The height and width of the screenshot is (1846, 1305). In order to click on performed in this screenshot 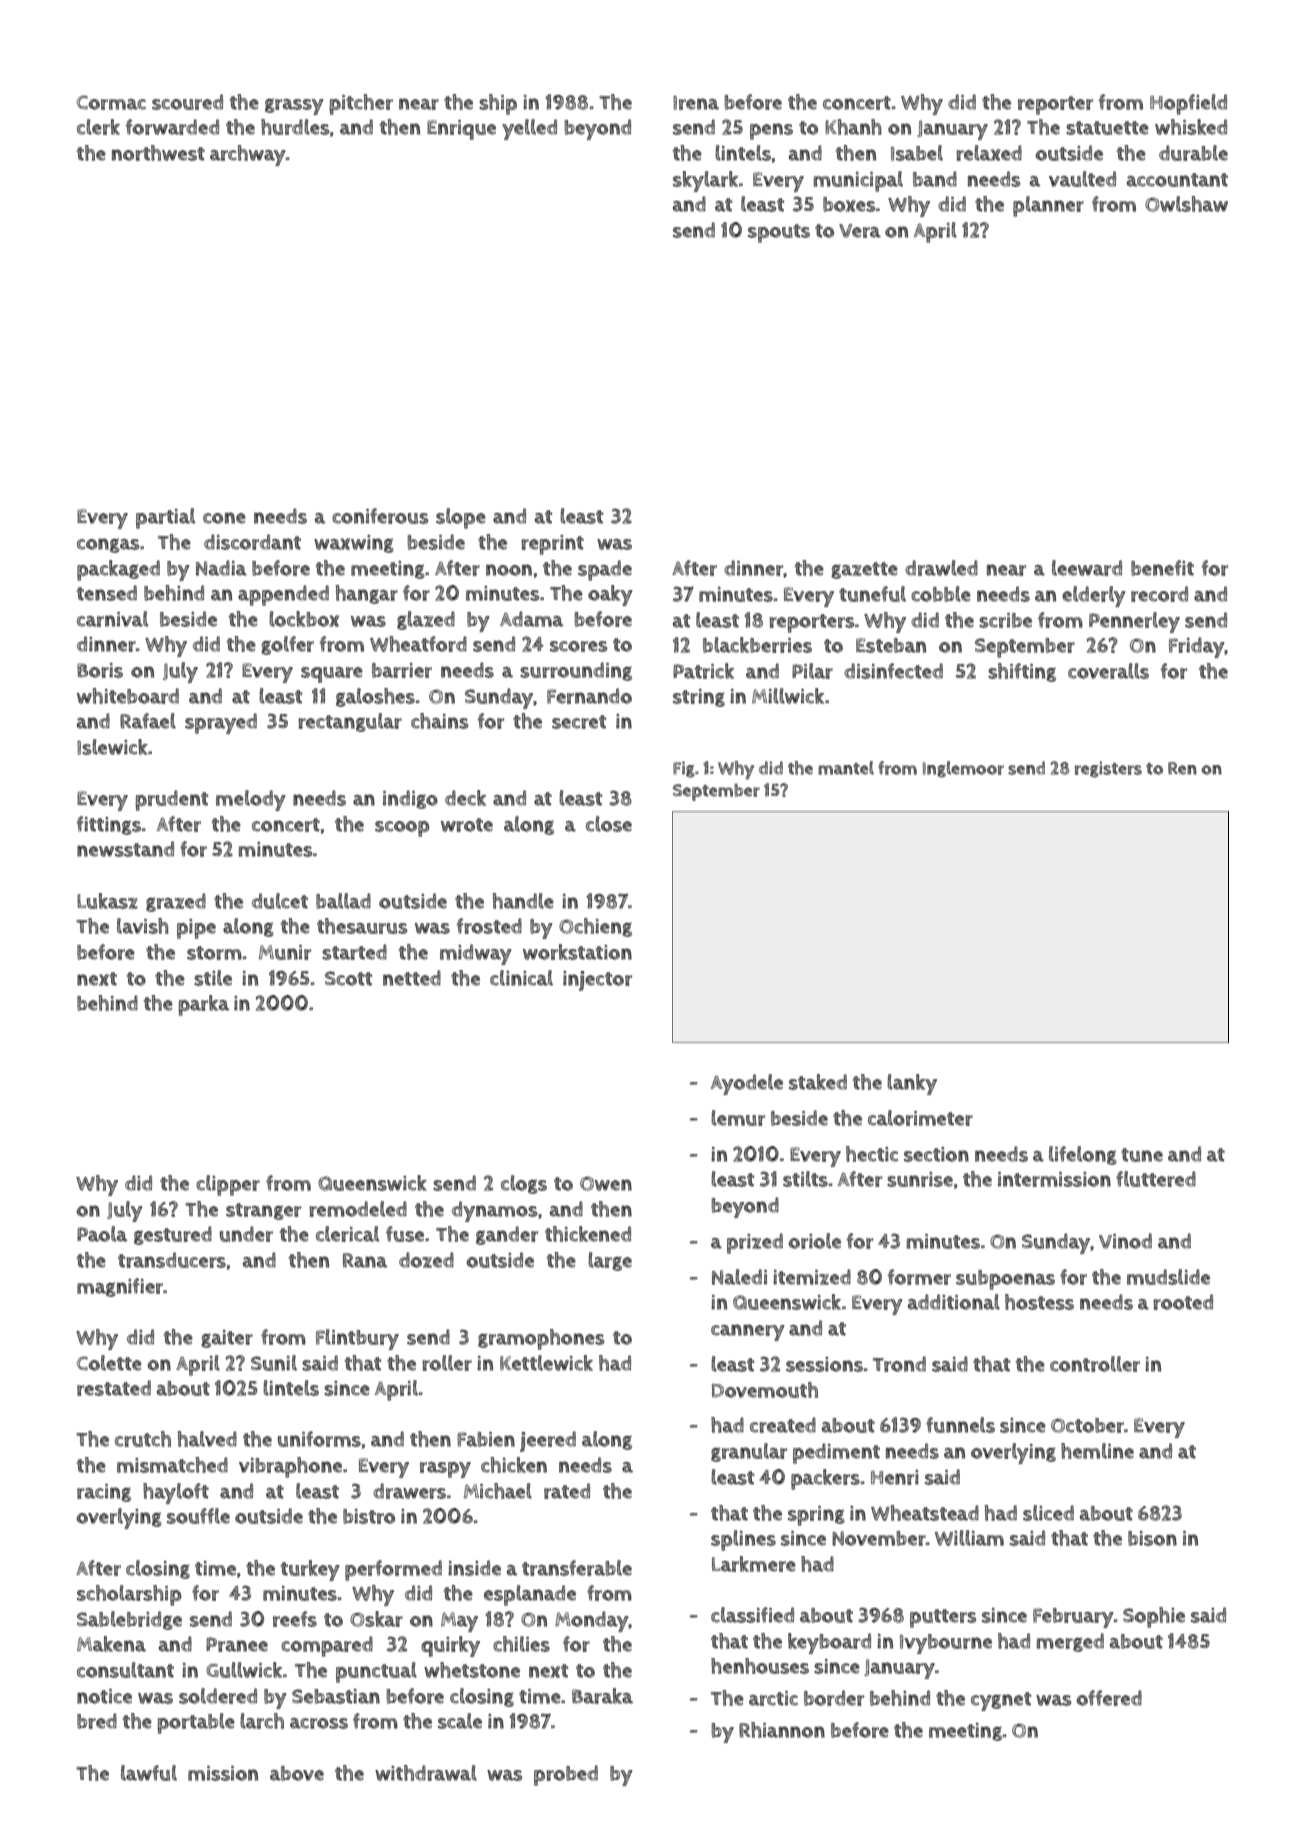, I will do `click(393, 1570)`.
